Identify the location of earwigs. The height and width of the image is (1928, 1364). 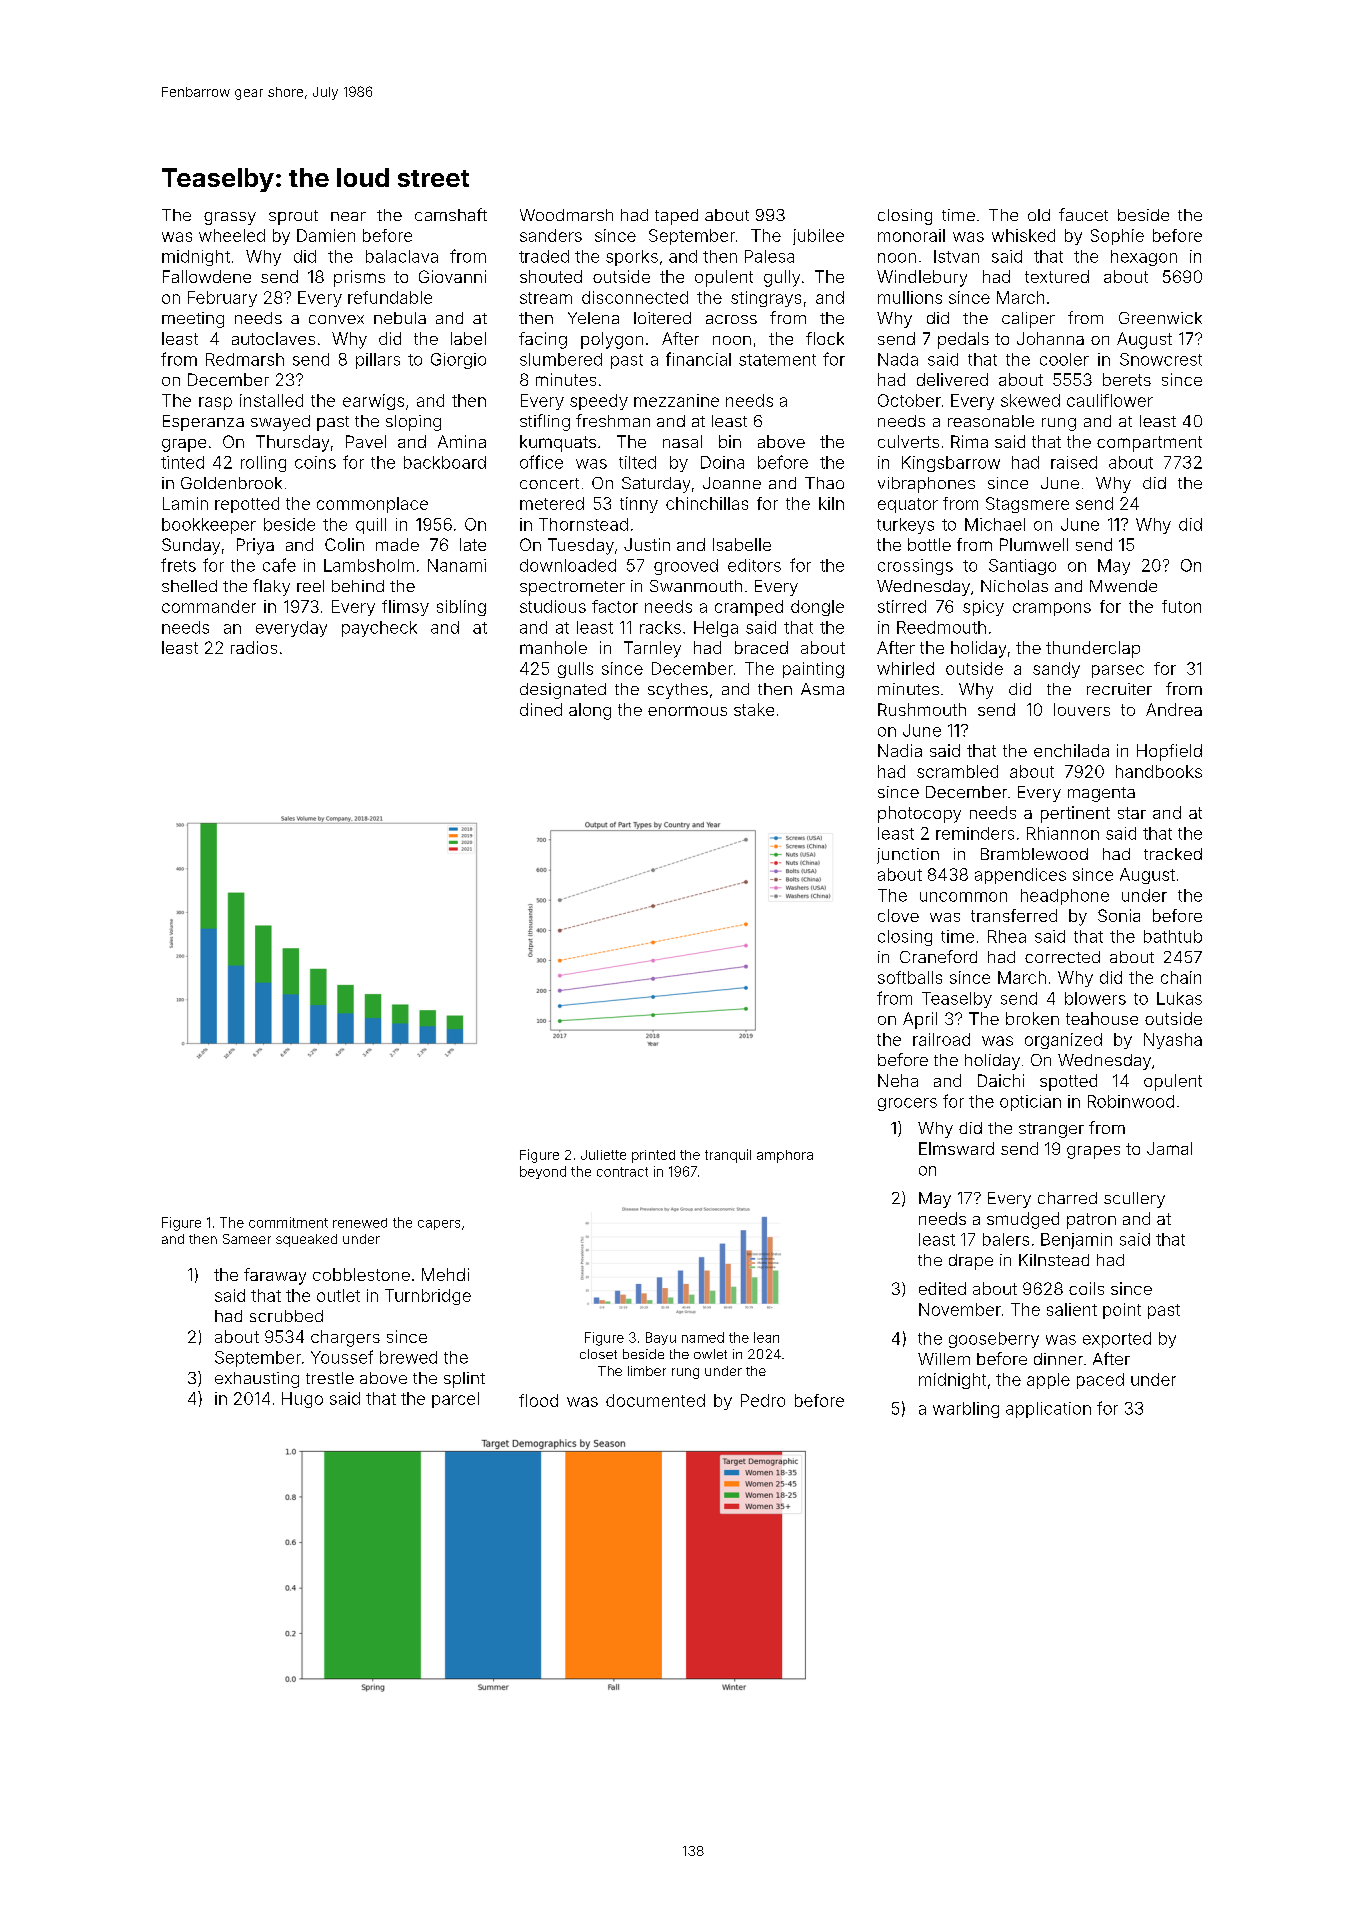
(373, 402).
